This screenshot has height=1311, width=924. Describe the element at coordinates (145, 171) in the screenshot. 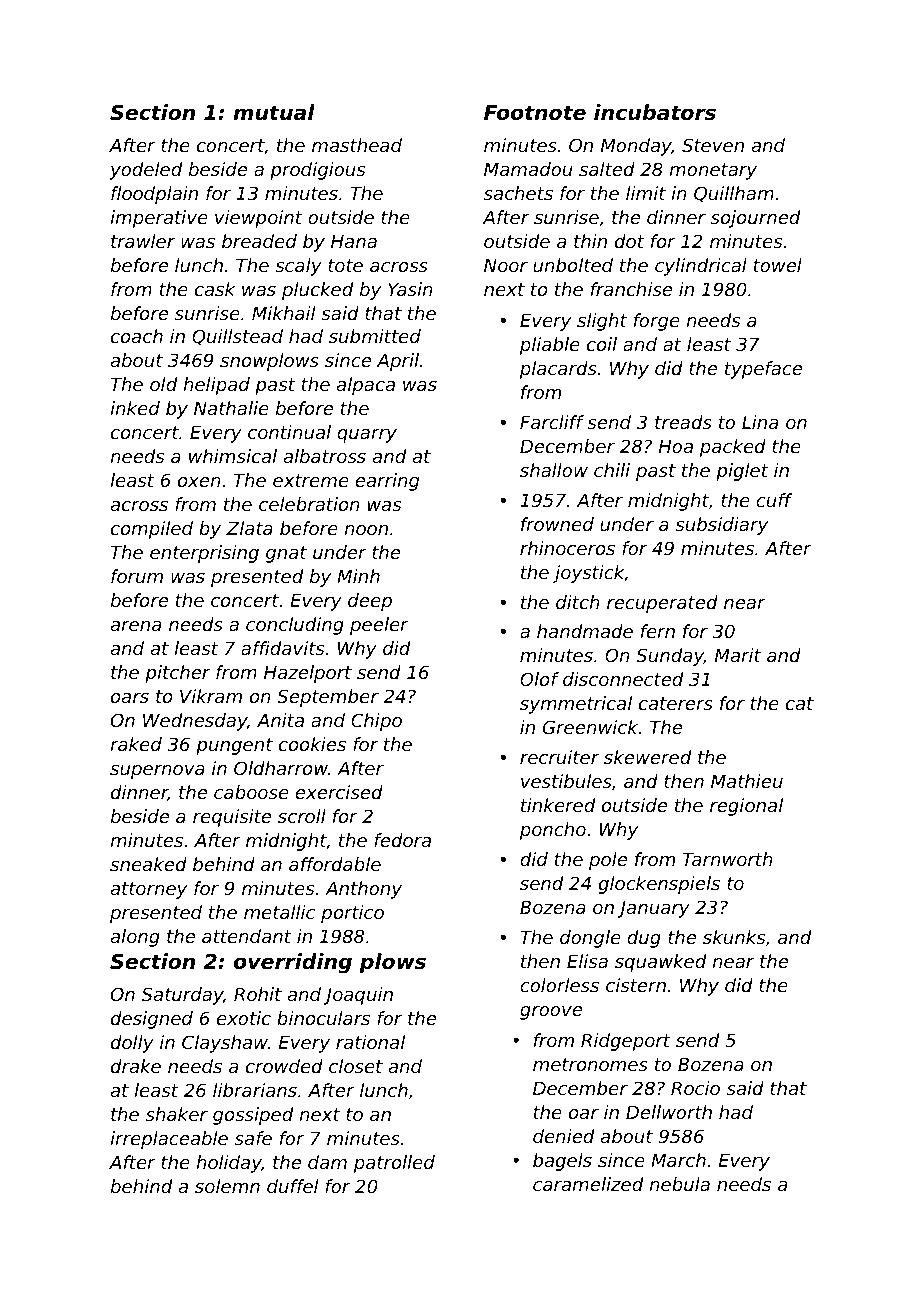

I see `yodeled` at that location.
